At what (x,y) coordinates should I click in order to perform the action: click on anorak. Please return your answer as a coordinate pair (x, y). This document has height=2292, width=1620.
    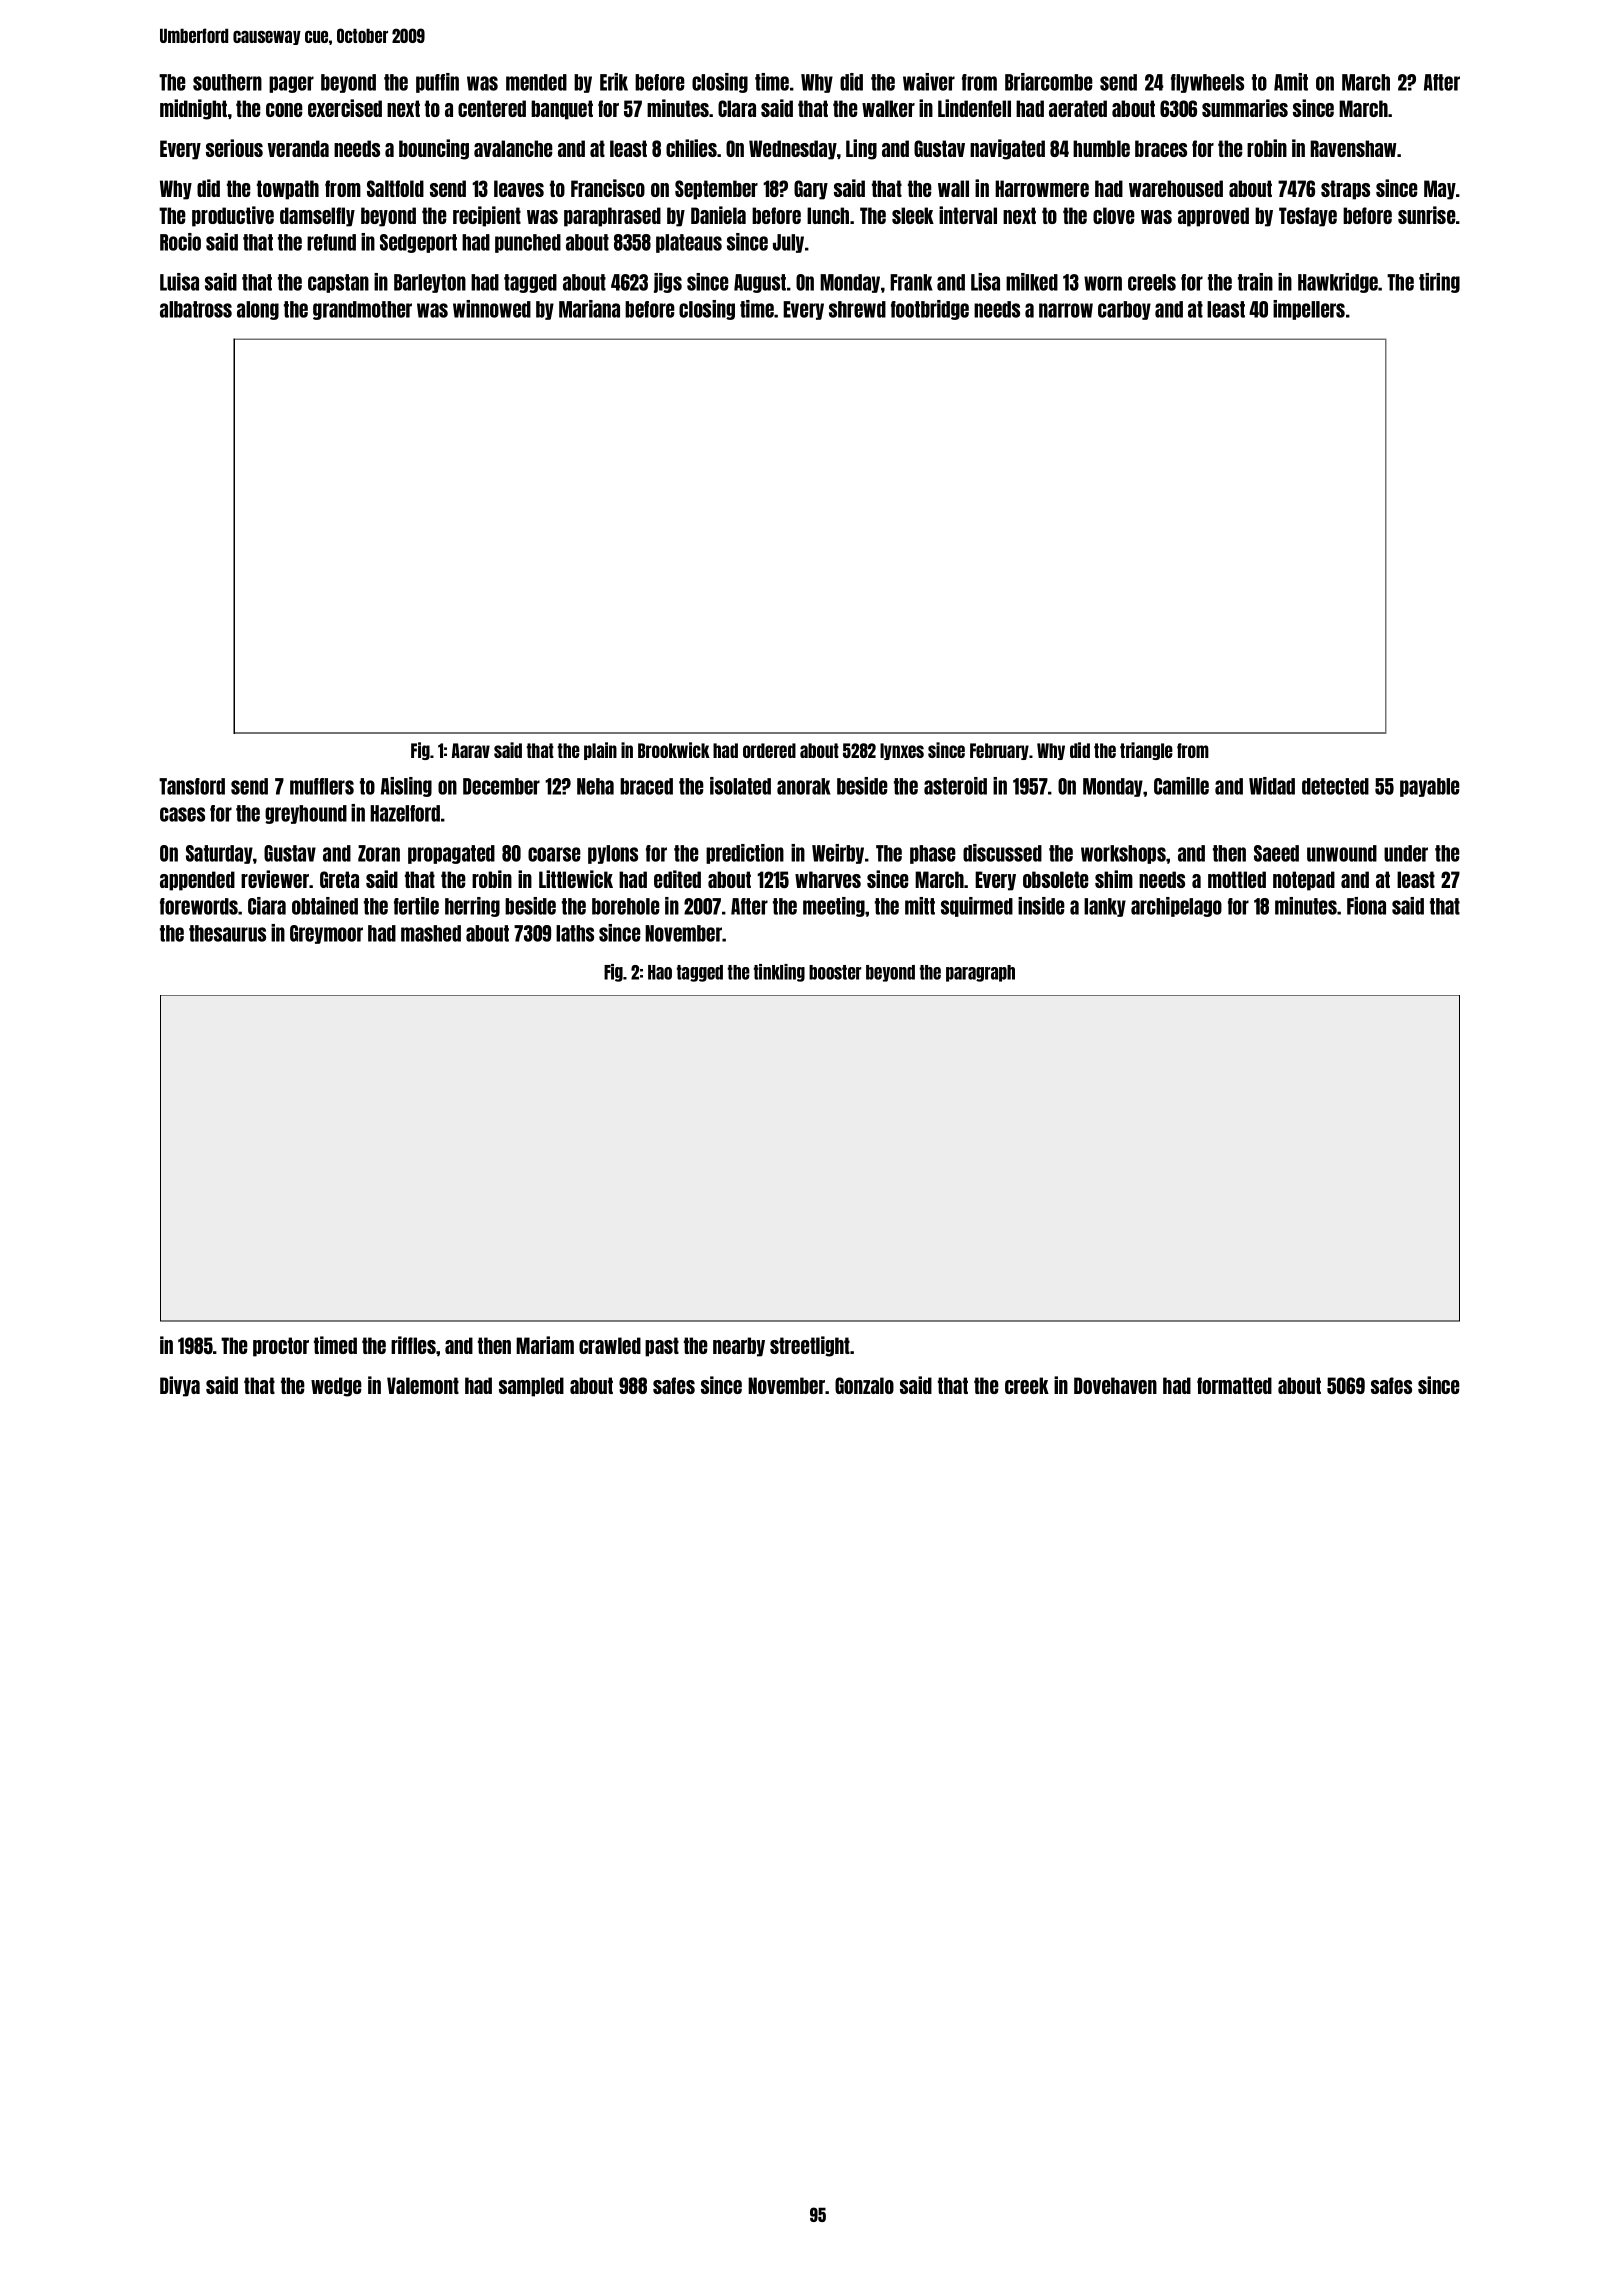
    Looking at the image, I should click on (803, 786).
